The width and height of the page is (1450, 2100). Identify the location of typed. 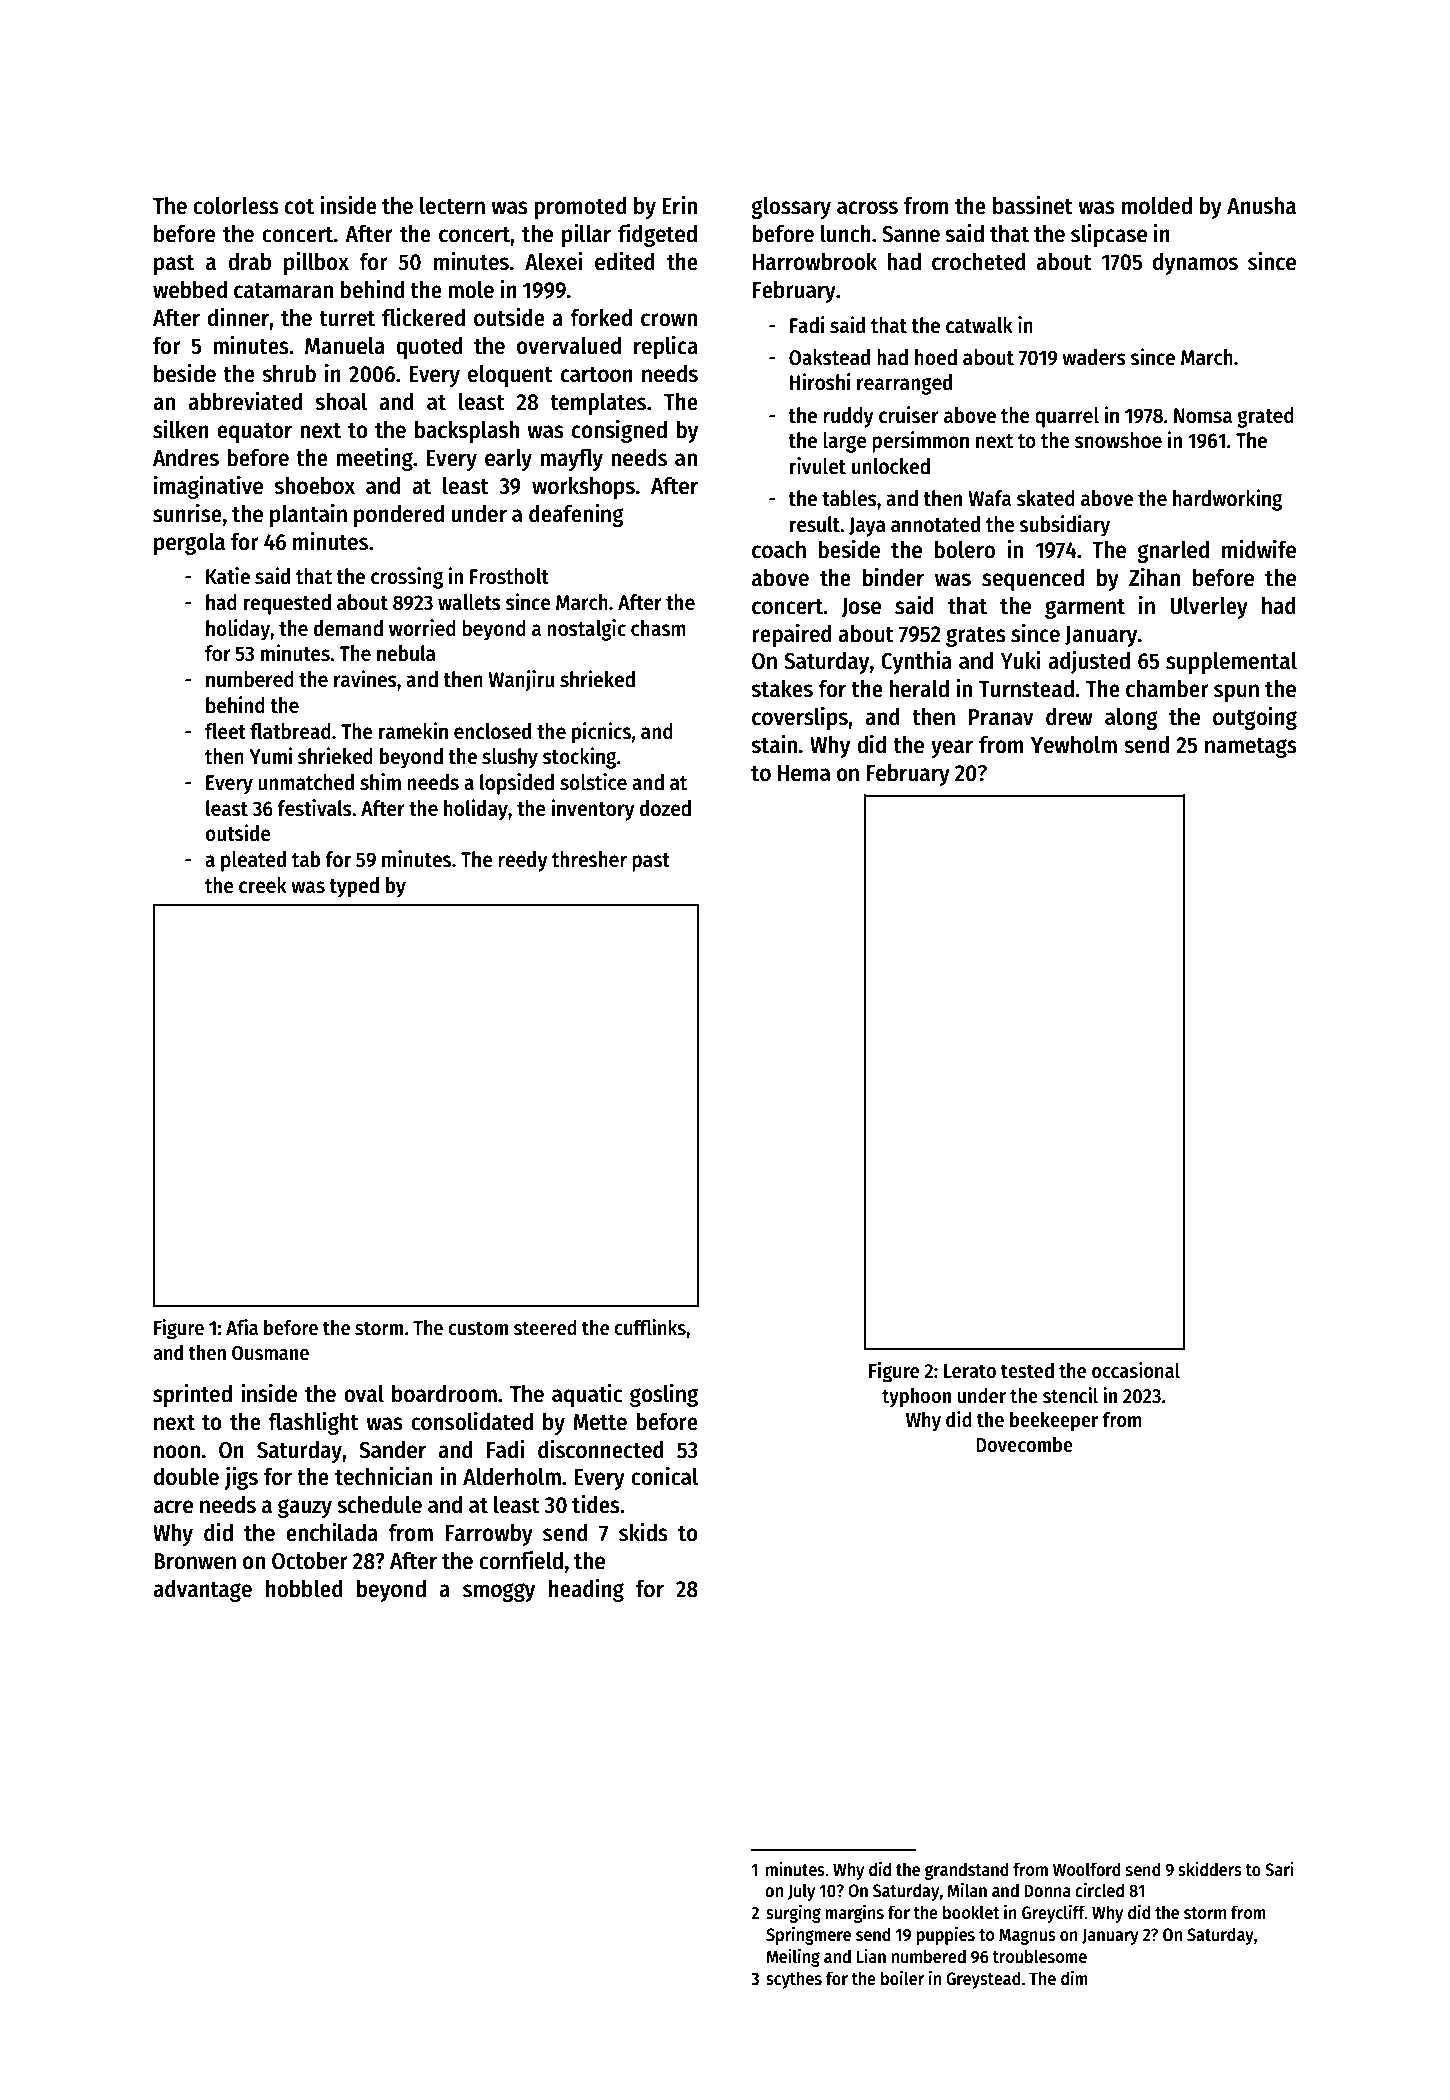
(354, 887).
